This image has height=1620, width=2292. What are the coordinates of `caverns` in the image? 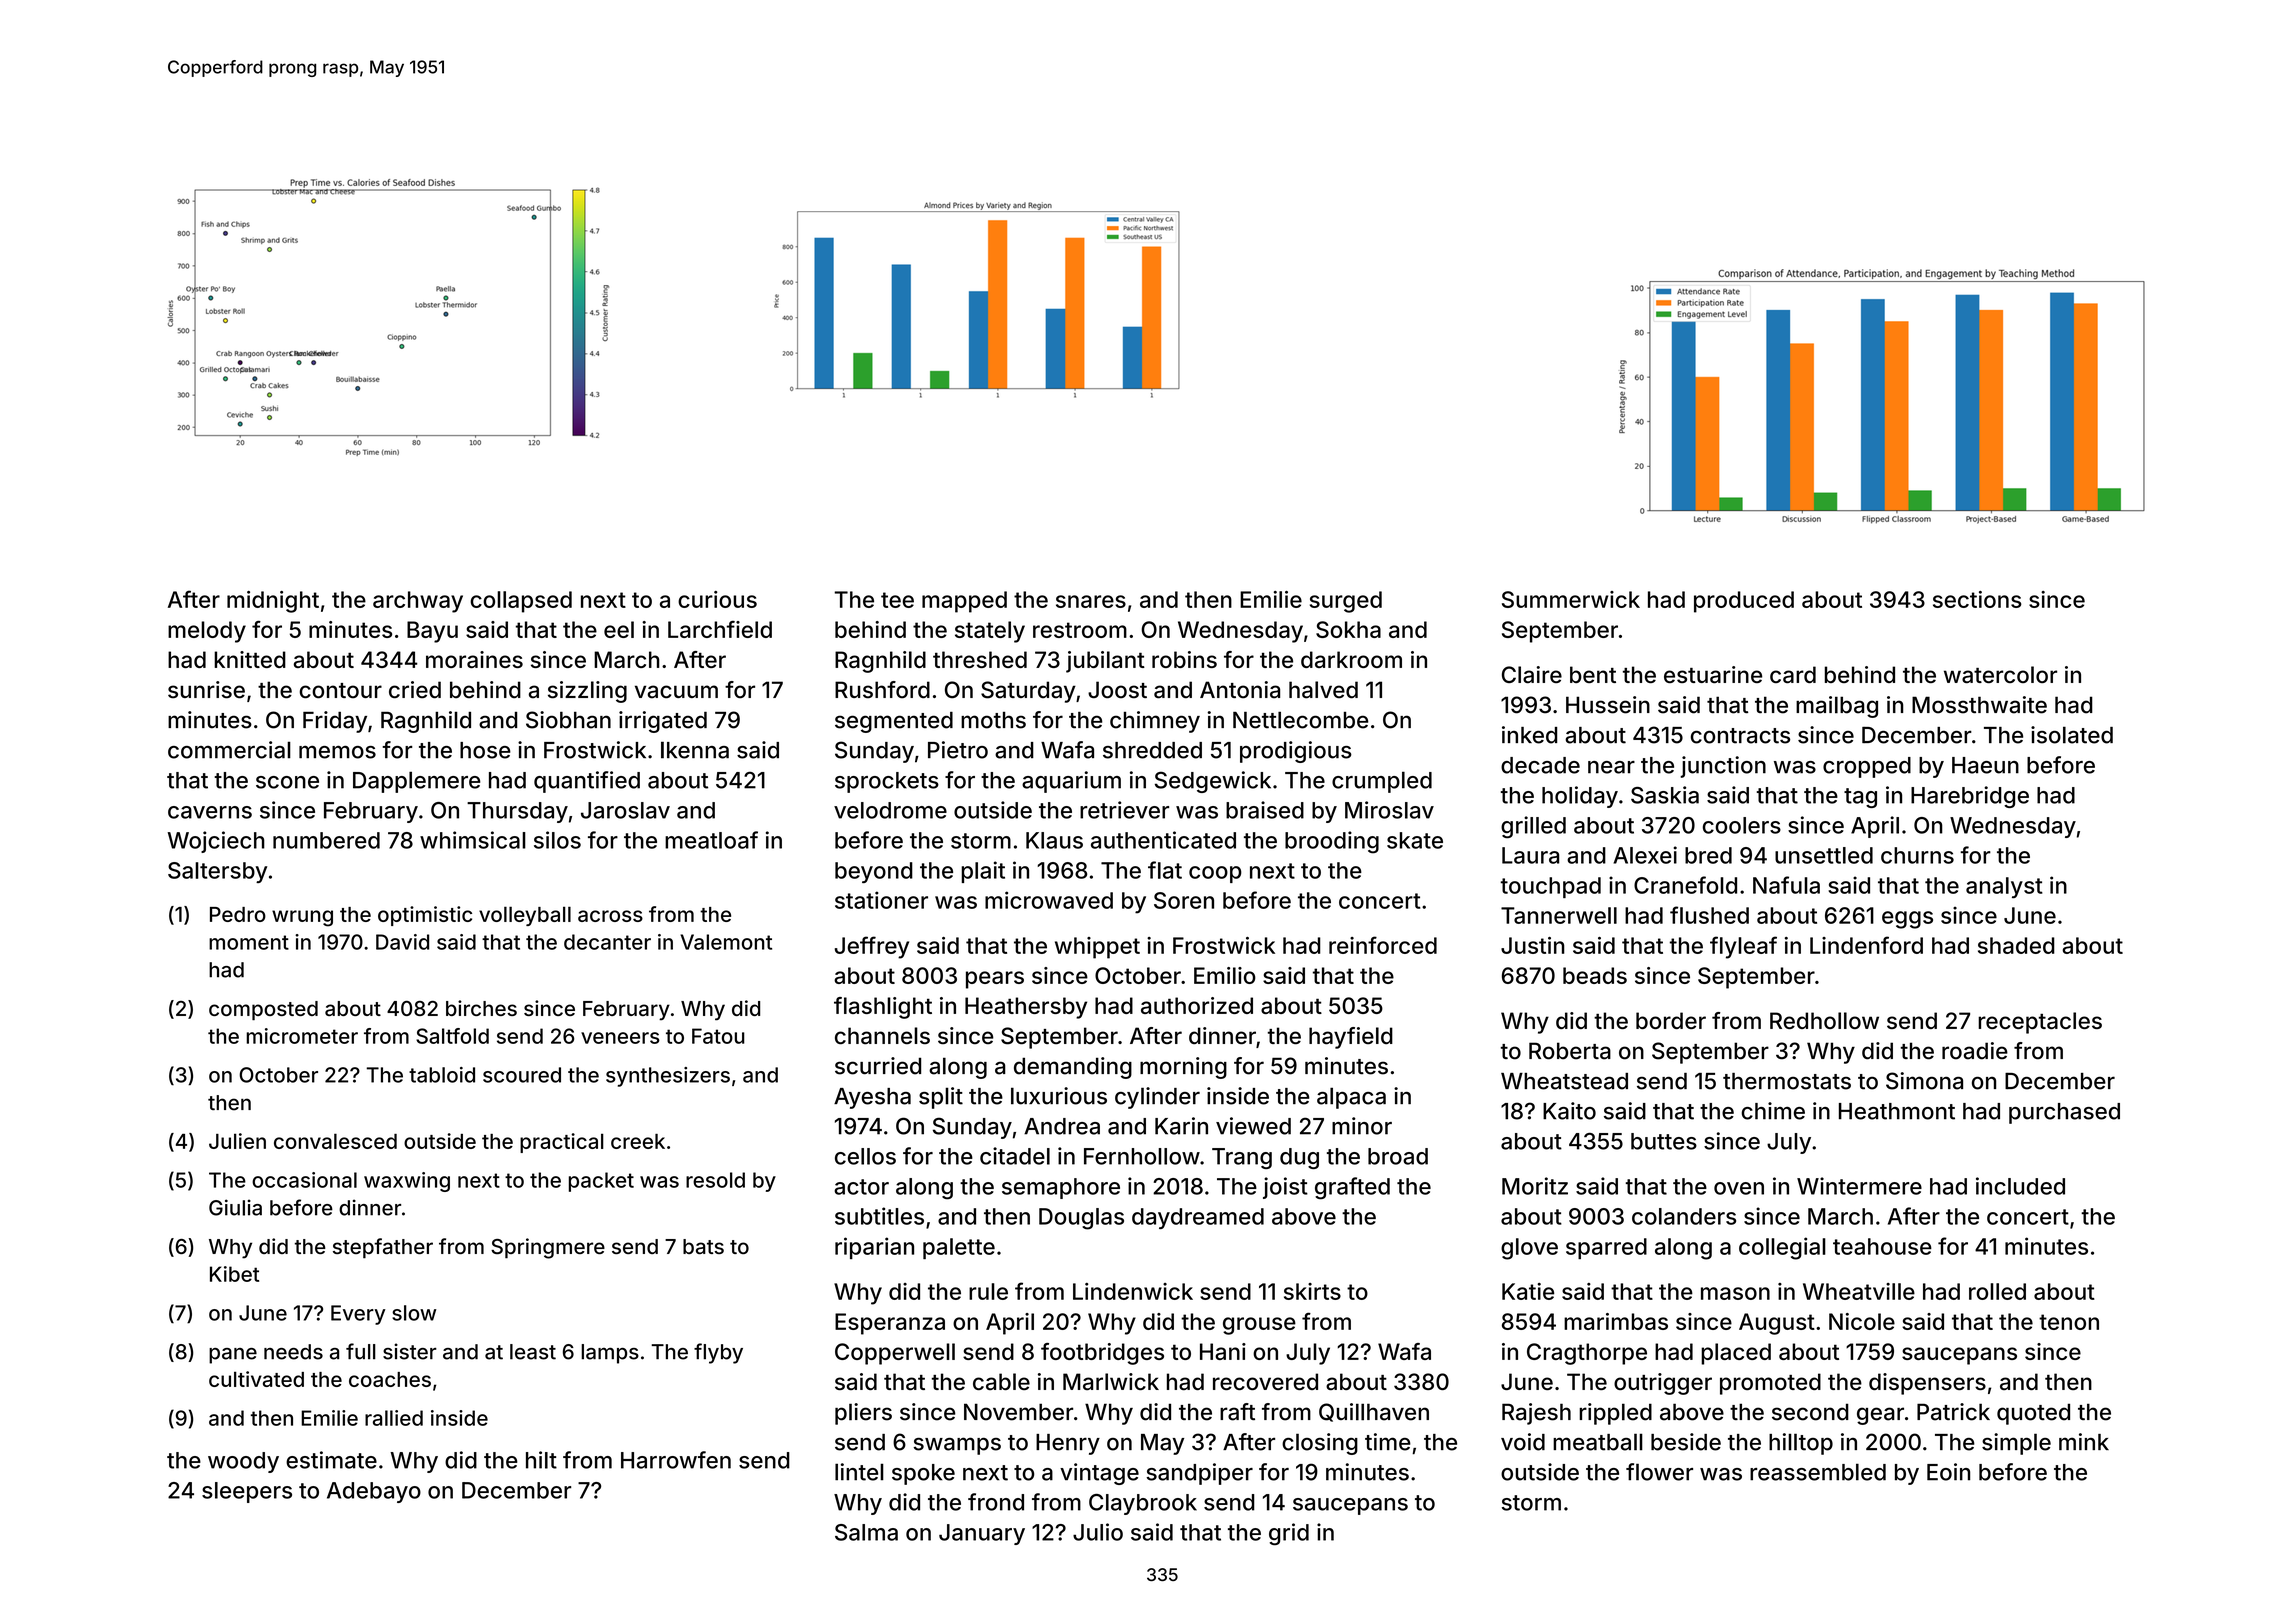 It's located at (210, 812).
